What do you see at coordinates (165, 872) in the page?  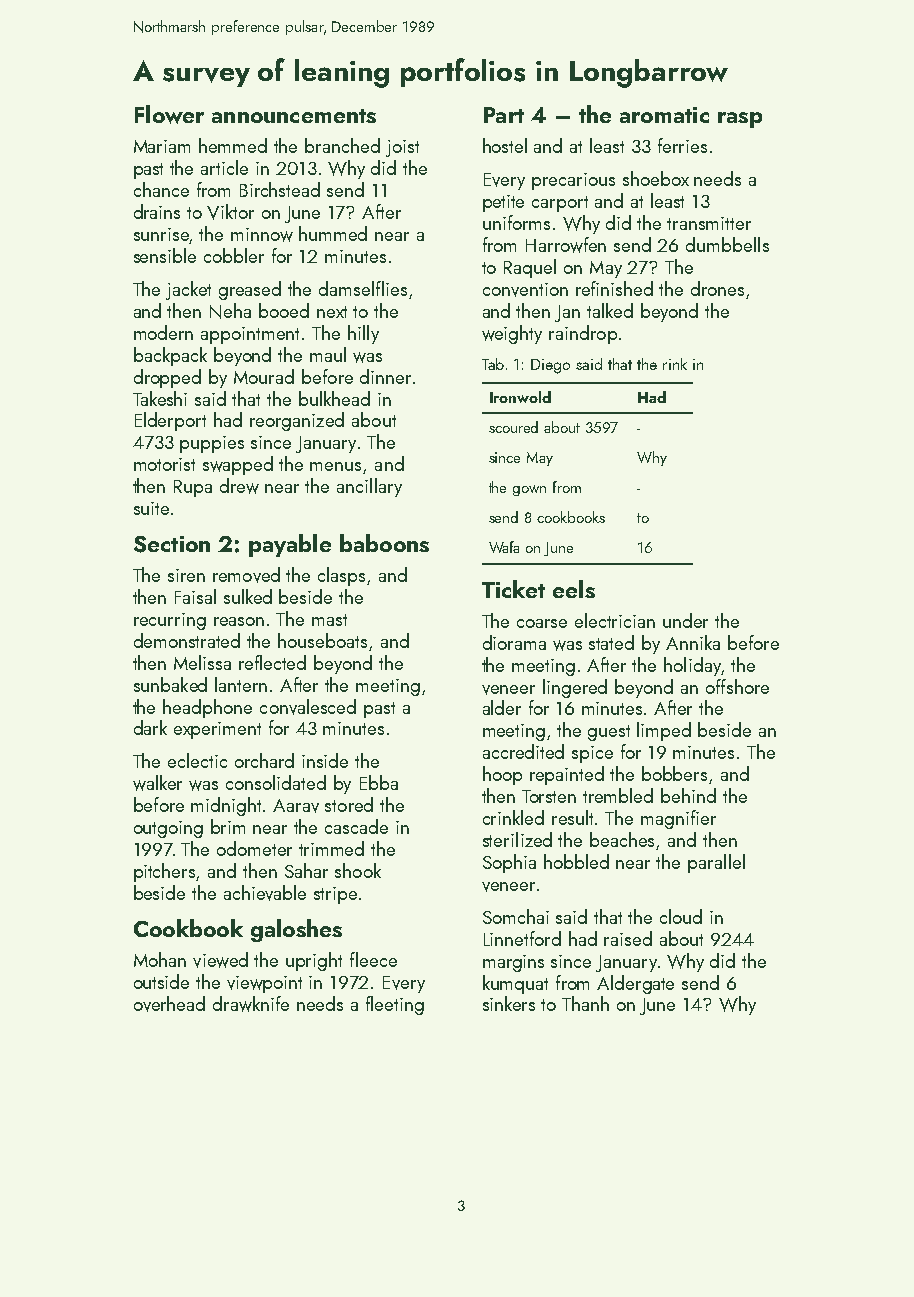 I see `pitchers` at bounding box center [165, 872].
